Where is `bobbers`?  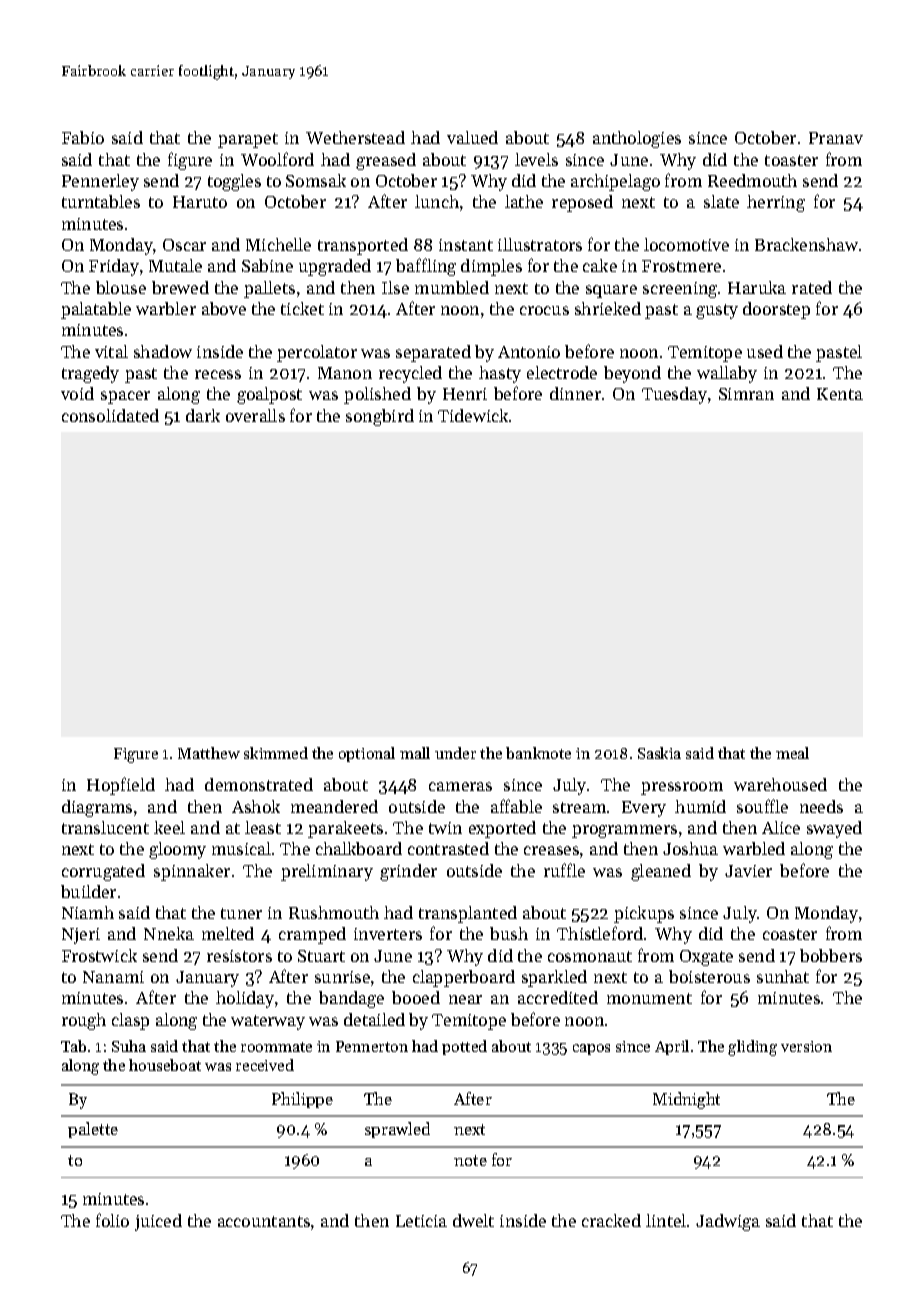 bobbers is located at coordinates (831, 955).
